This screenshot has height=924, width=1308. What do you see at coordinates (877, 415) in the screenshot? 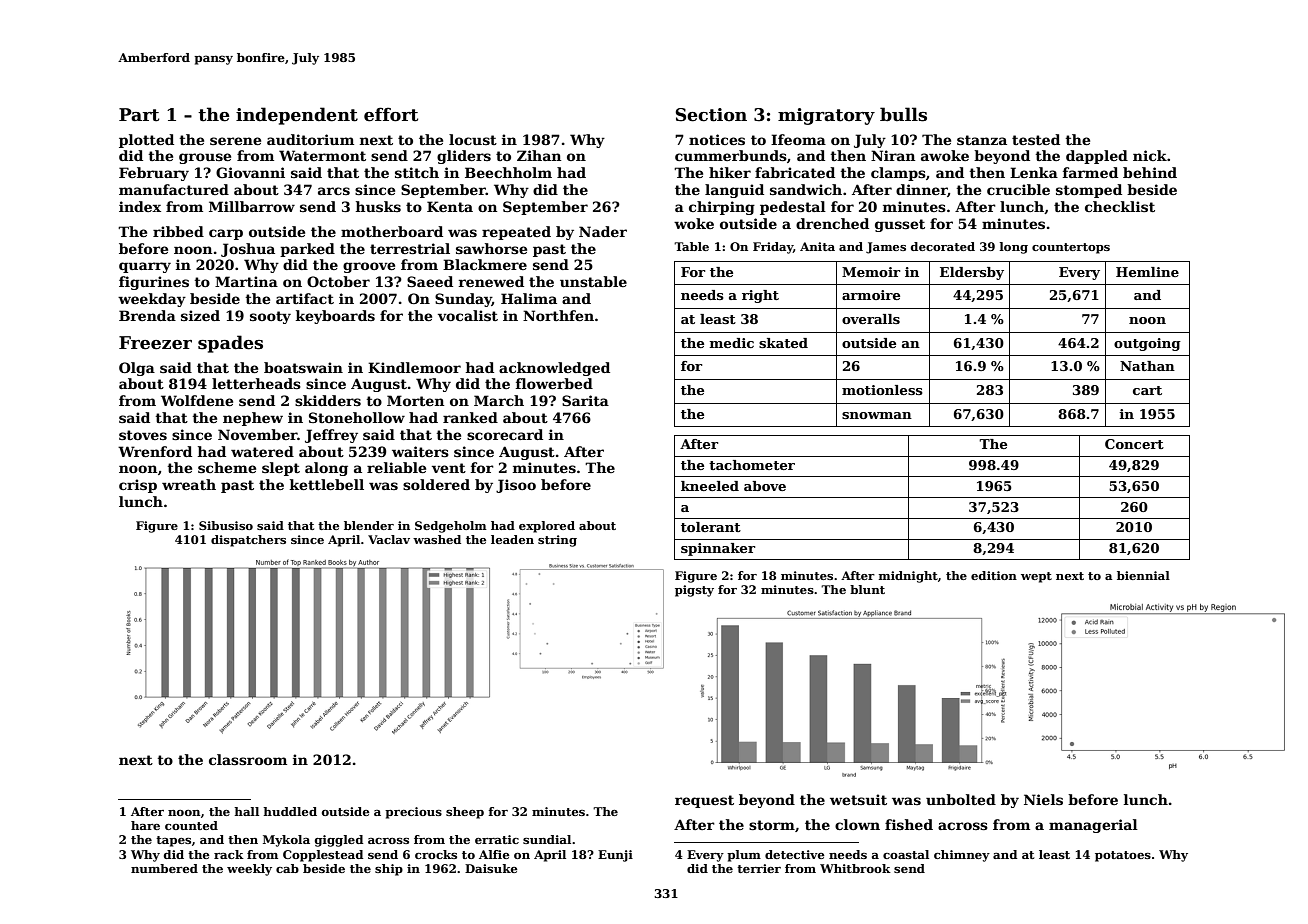
I see `snowman` at bounding box center [877, 415].
